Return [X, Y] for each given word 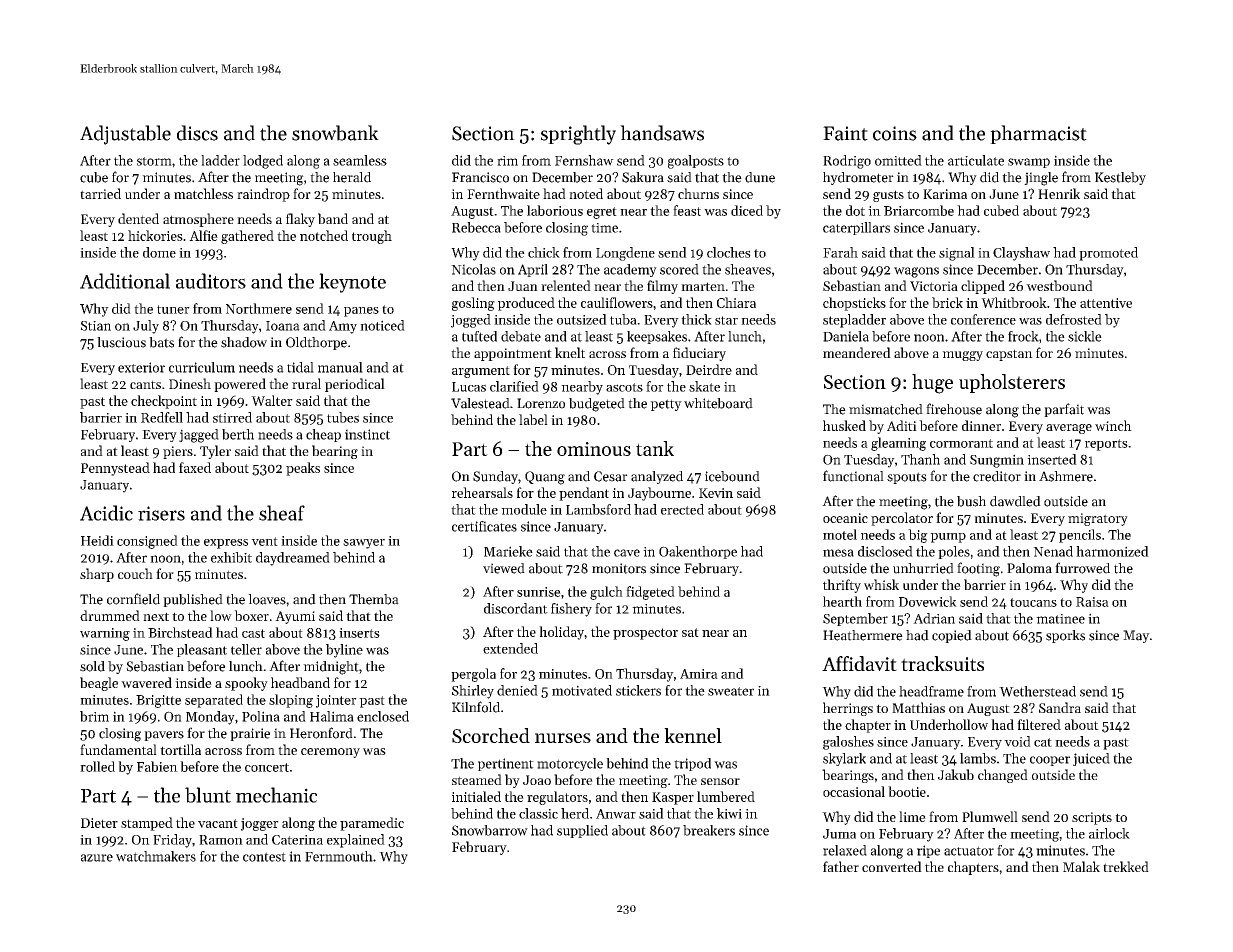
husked [844, 425]
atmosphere [198, 220]
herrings [848, 709]
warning [105, 634]
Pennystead [115, 469]
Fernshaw [584, 160]
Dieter [99, 823]
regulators [557, 798]
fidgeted [650, 593]
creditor [997, 476]
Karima [945, 194]
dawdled [1015, 501]
